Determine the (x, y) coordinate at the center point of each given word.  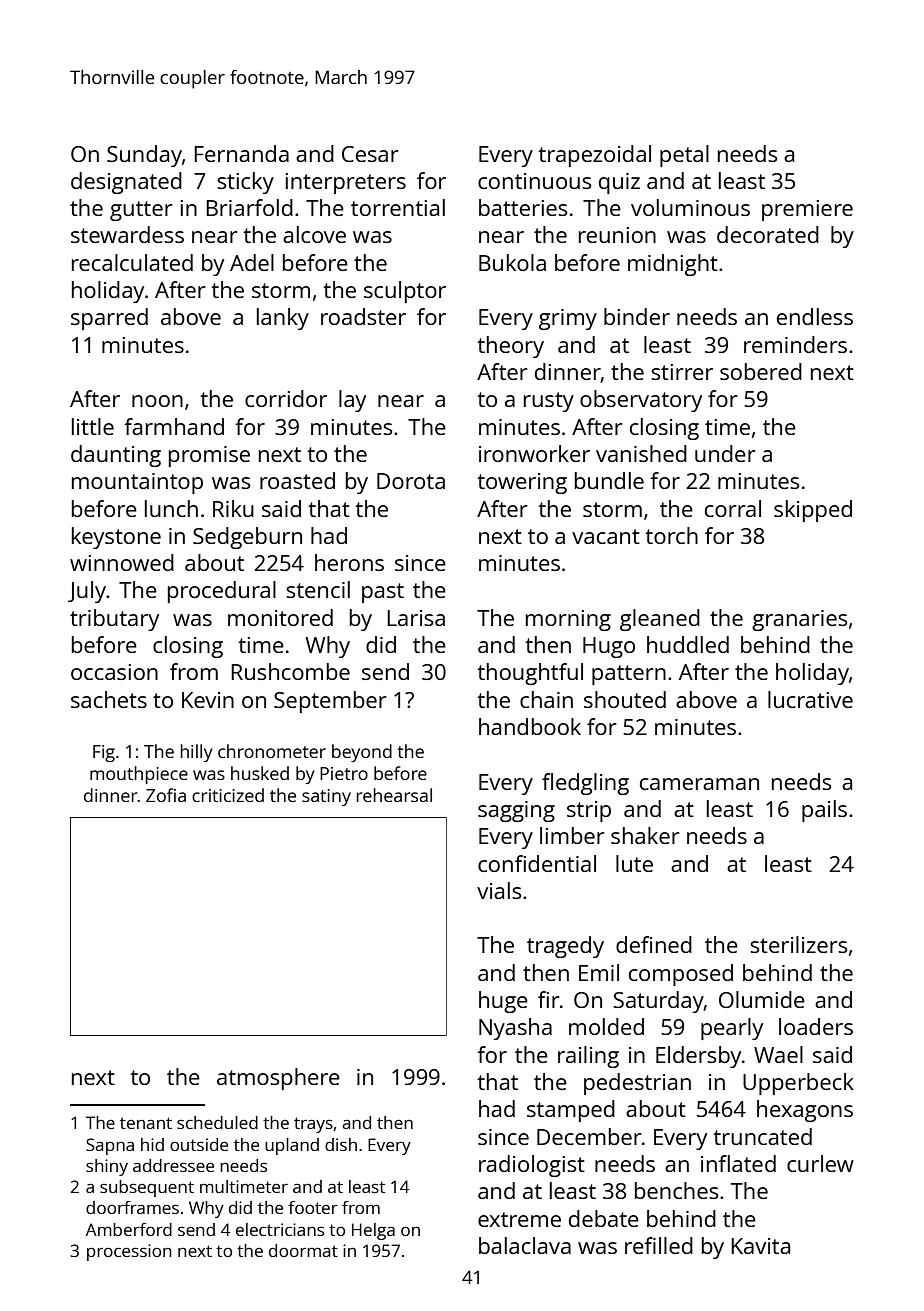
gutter (141, 211)
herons (349, 562)
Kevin (208, 700)
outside (199, 1144)
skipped (813, 511)
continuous (534, 181)
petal (684, 156)
